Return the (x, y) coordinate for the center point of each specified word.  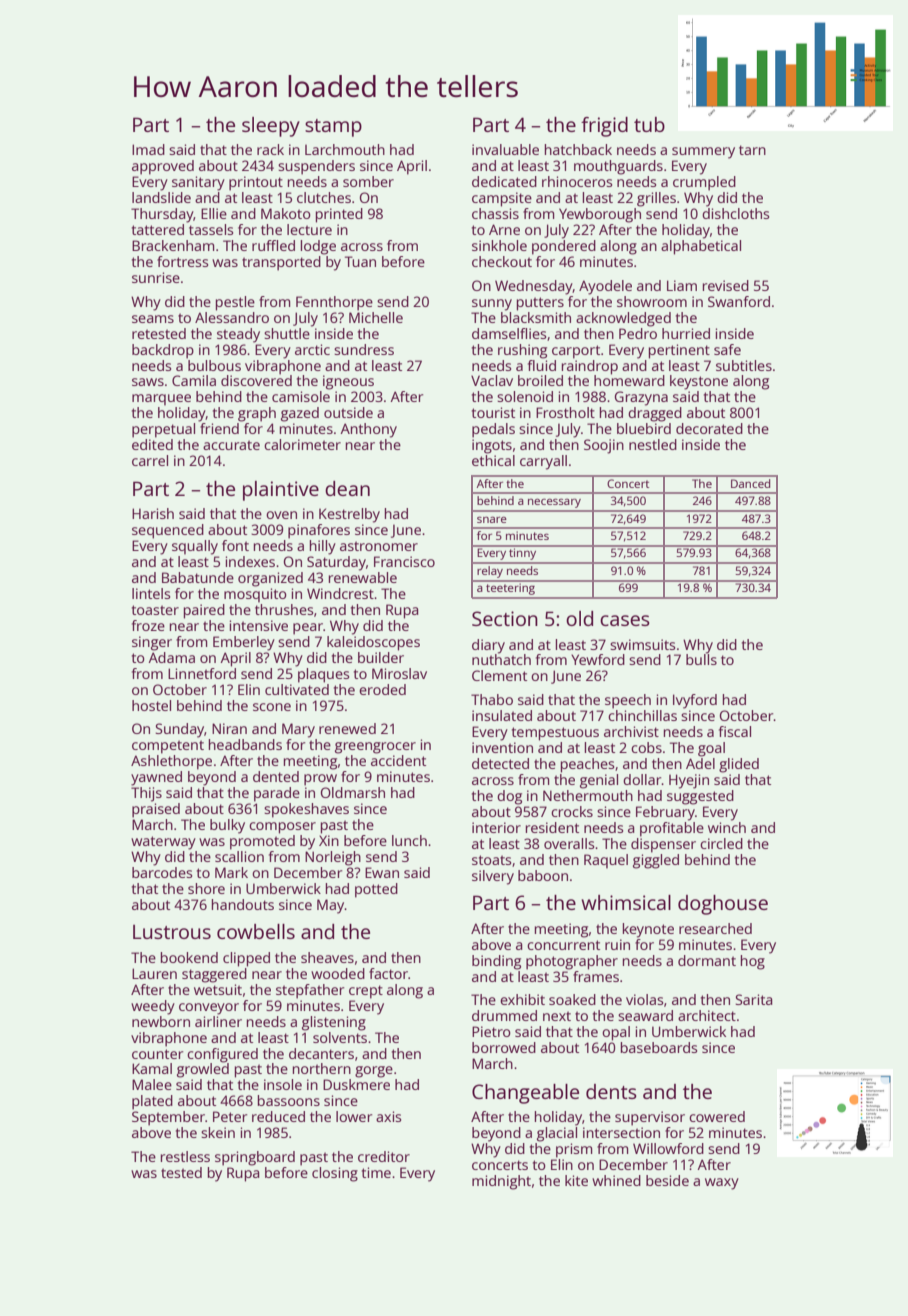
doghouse (723, 905)
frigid (604, 127)
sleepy (271, 127)
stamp (333, 128)
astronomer (379, 546)
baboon (543, 875)
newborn (161, 1021)
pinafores (319, 531)
